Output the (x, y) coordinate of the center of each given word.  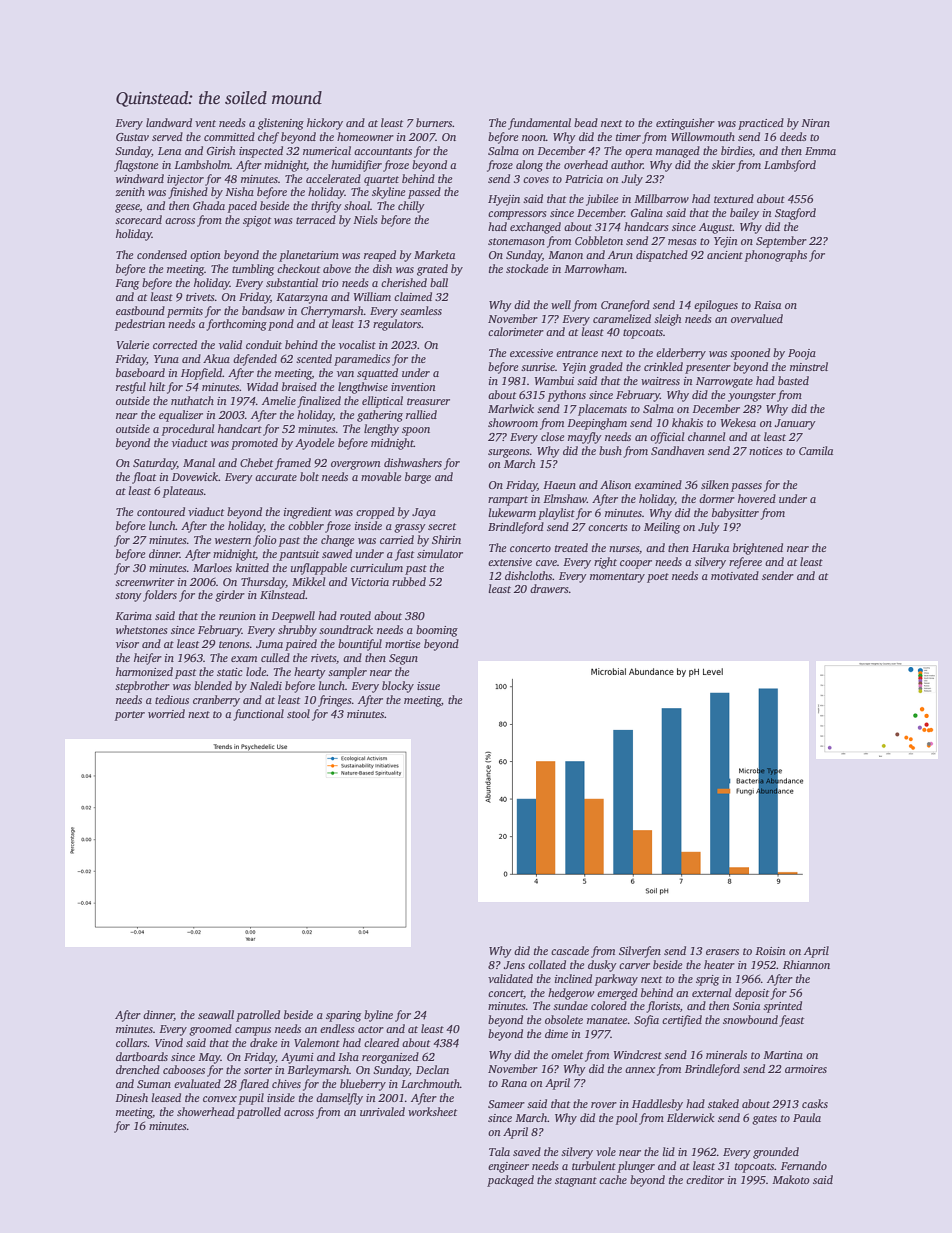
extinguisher (685, 124)
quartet (381, 181)
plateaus (183, 492)
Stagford (795, 214)
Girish (221, 150)
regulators (397, 325)
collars (132, 1042)
